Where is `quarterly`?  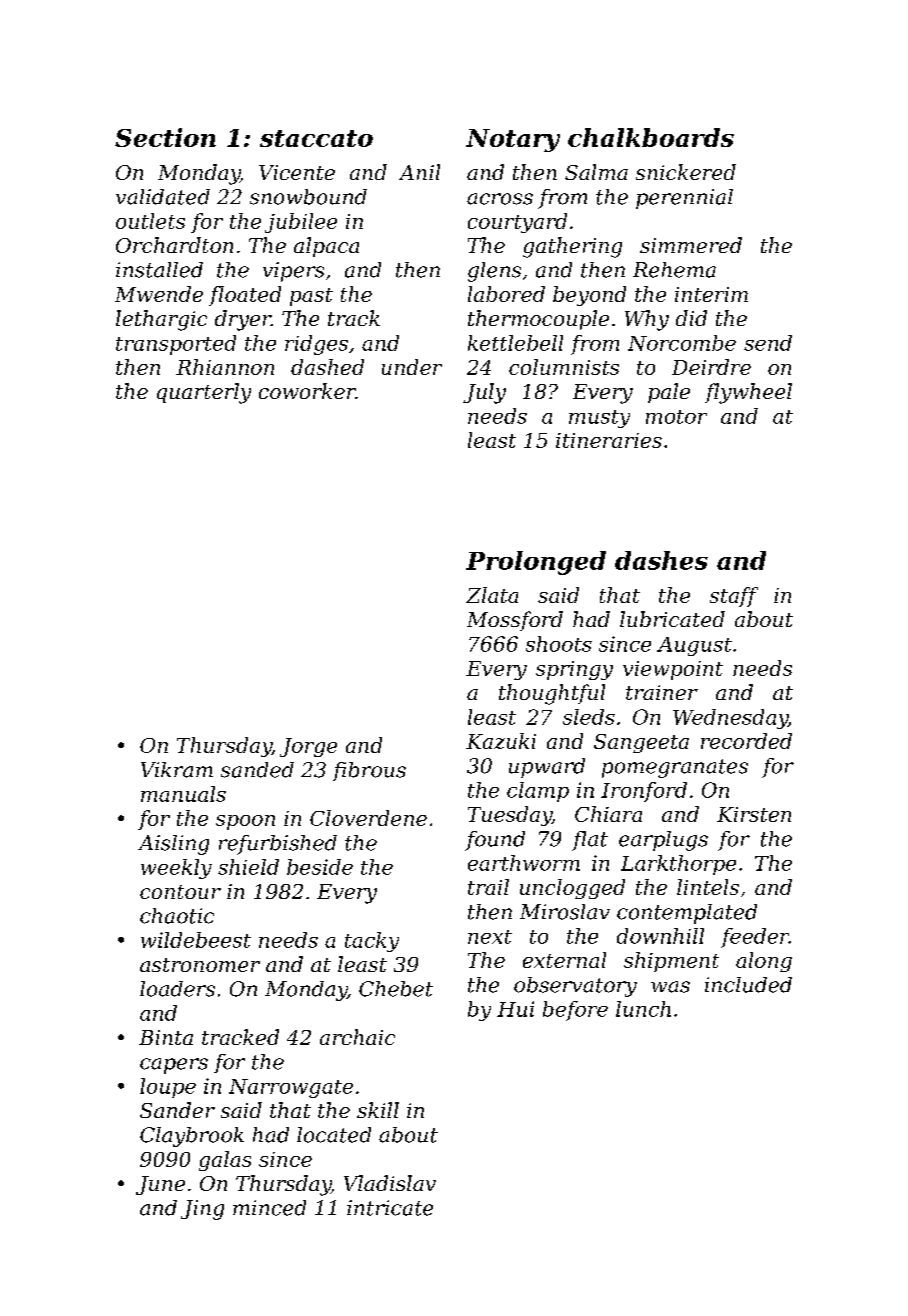 quarterly is located at coordinates (204, 393).
